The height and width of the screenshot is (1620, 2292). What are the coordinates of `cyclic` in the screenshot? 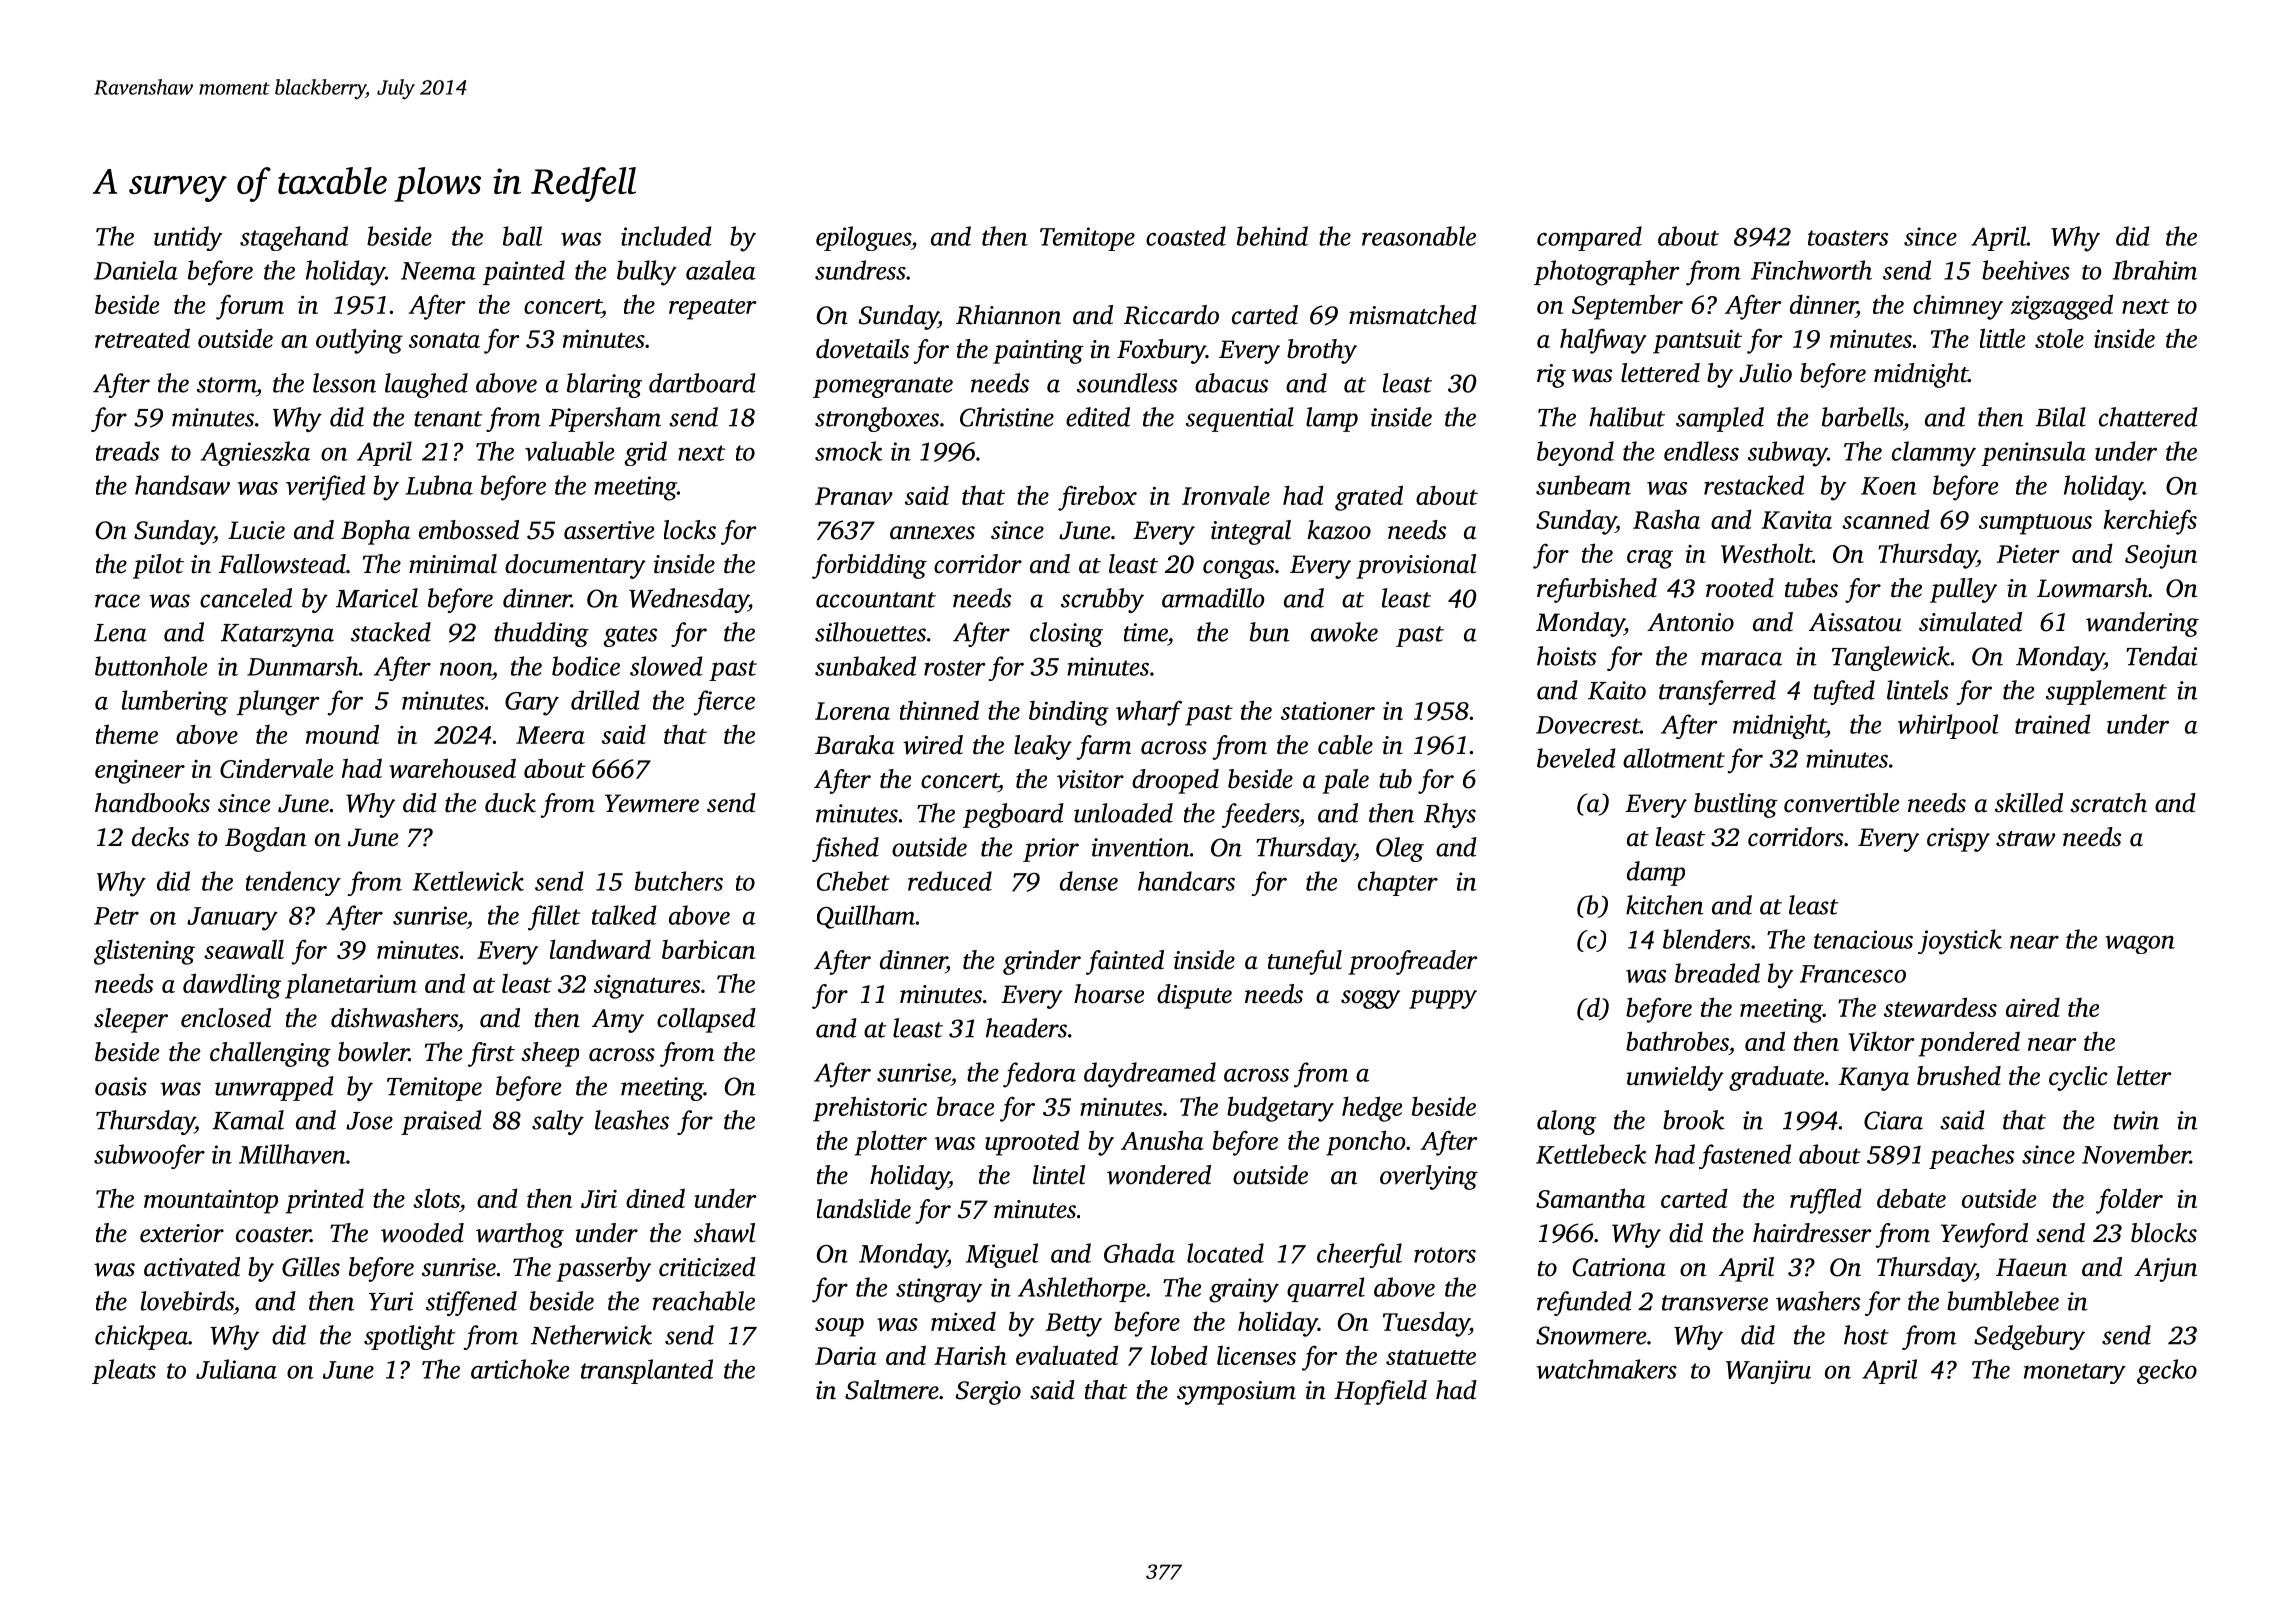 It's located at (2078, 1078).
